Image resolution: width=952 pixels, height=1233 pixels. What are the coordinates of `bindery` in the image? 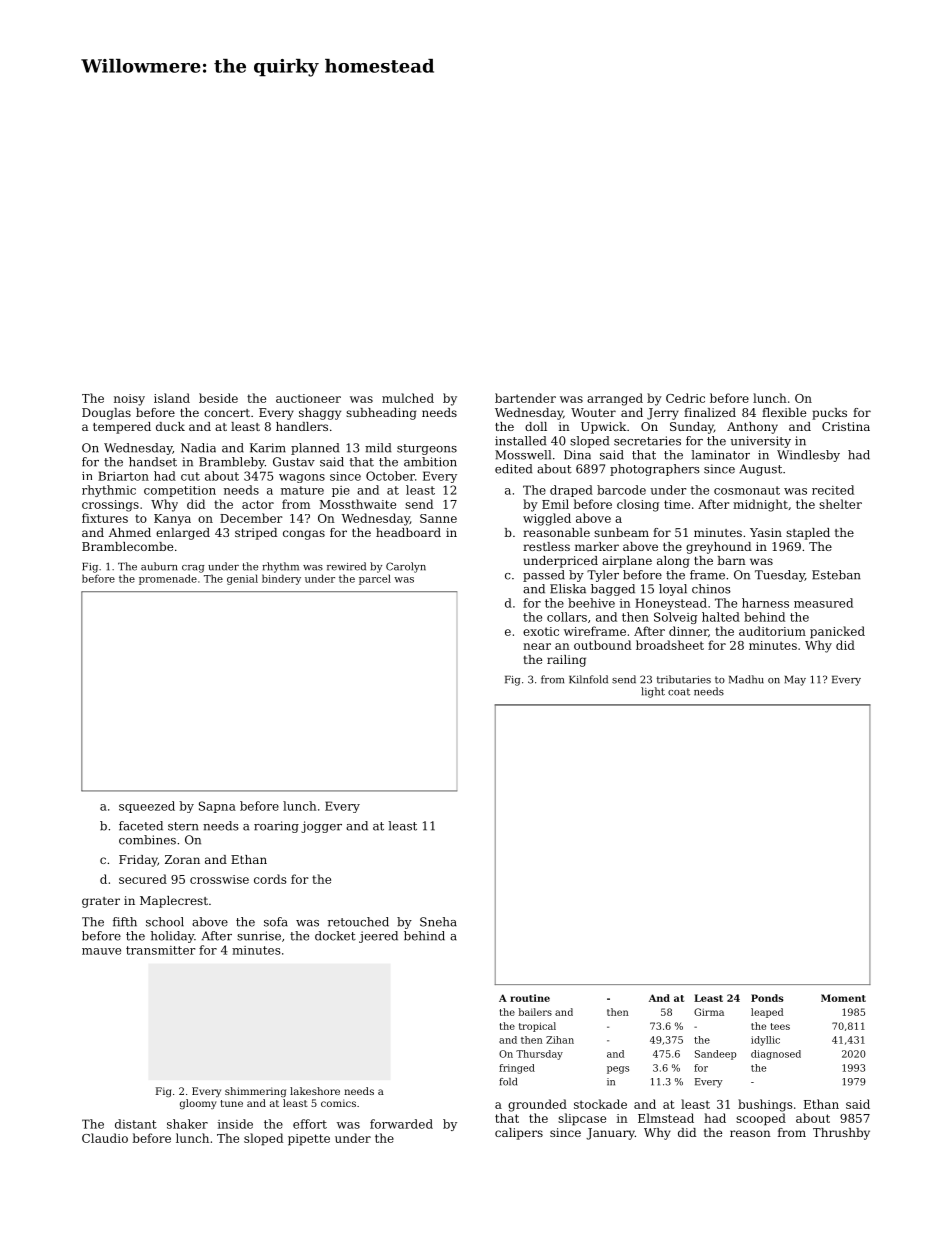 It's located at (281, 579).
